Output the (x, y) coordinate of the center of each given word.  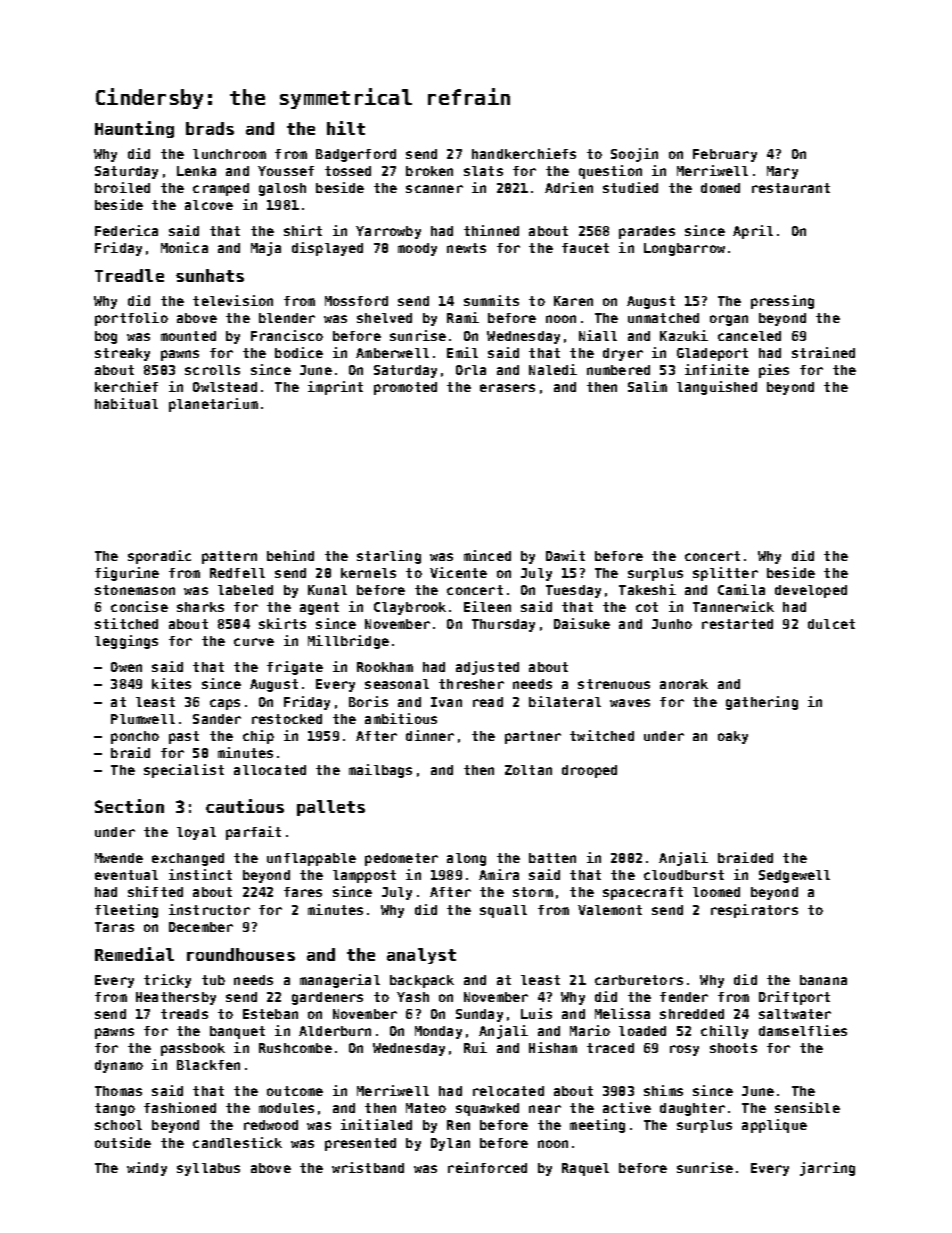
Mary (782, 172)
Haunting (134, 129)
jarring (827, 1169)
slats (483, 171)
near (545, 1109)
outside (123, 1142)
